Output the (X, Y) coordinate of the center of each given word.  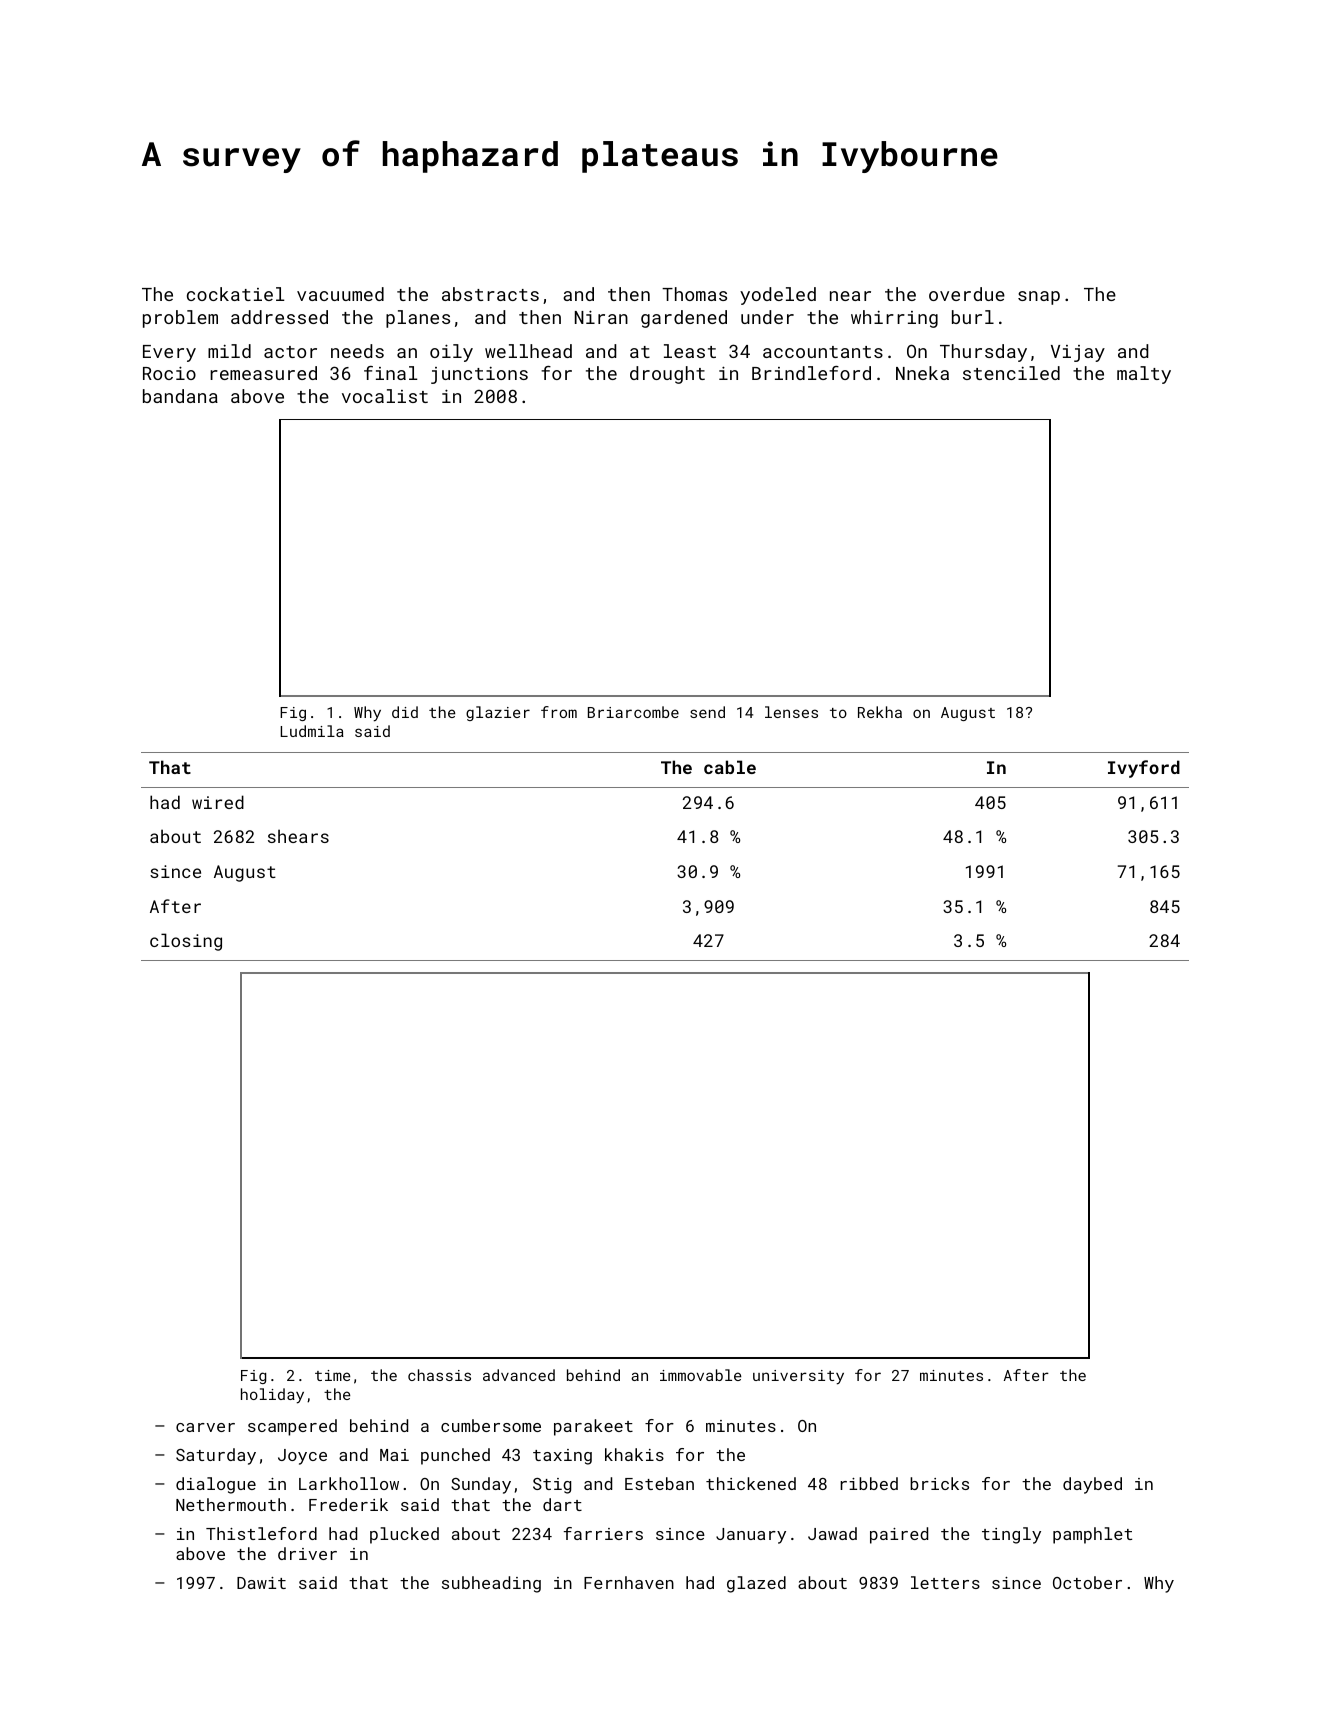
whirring (894, 319)
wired (218, 802)
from (559, 712)
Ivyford (1144, 769)
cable (730, 767)
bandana (180, 396)
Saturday (216, 1456)
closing (186, 942)
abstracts (490, 294)
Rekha (880, 712)
